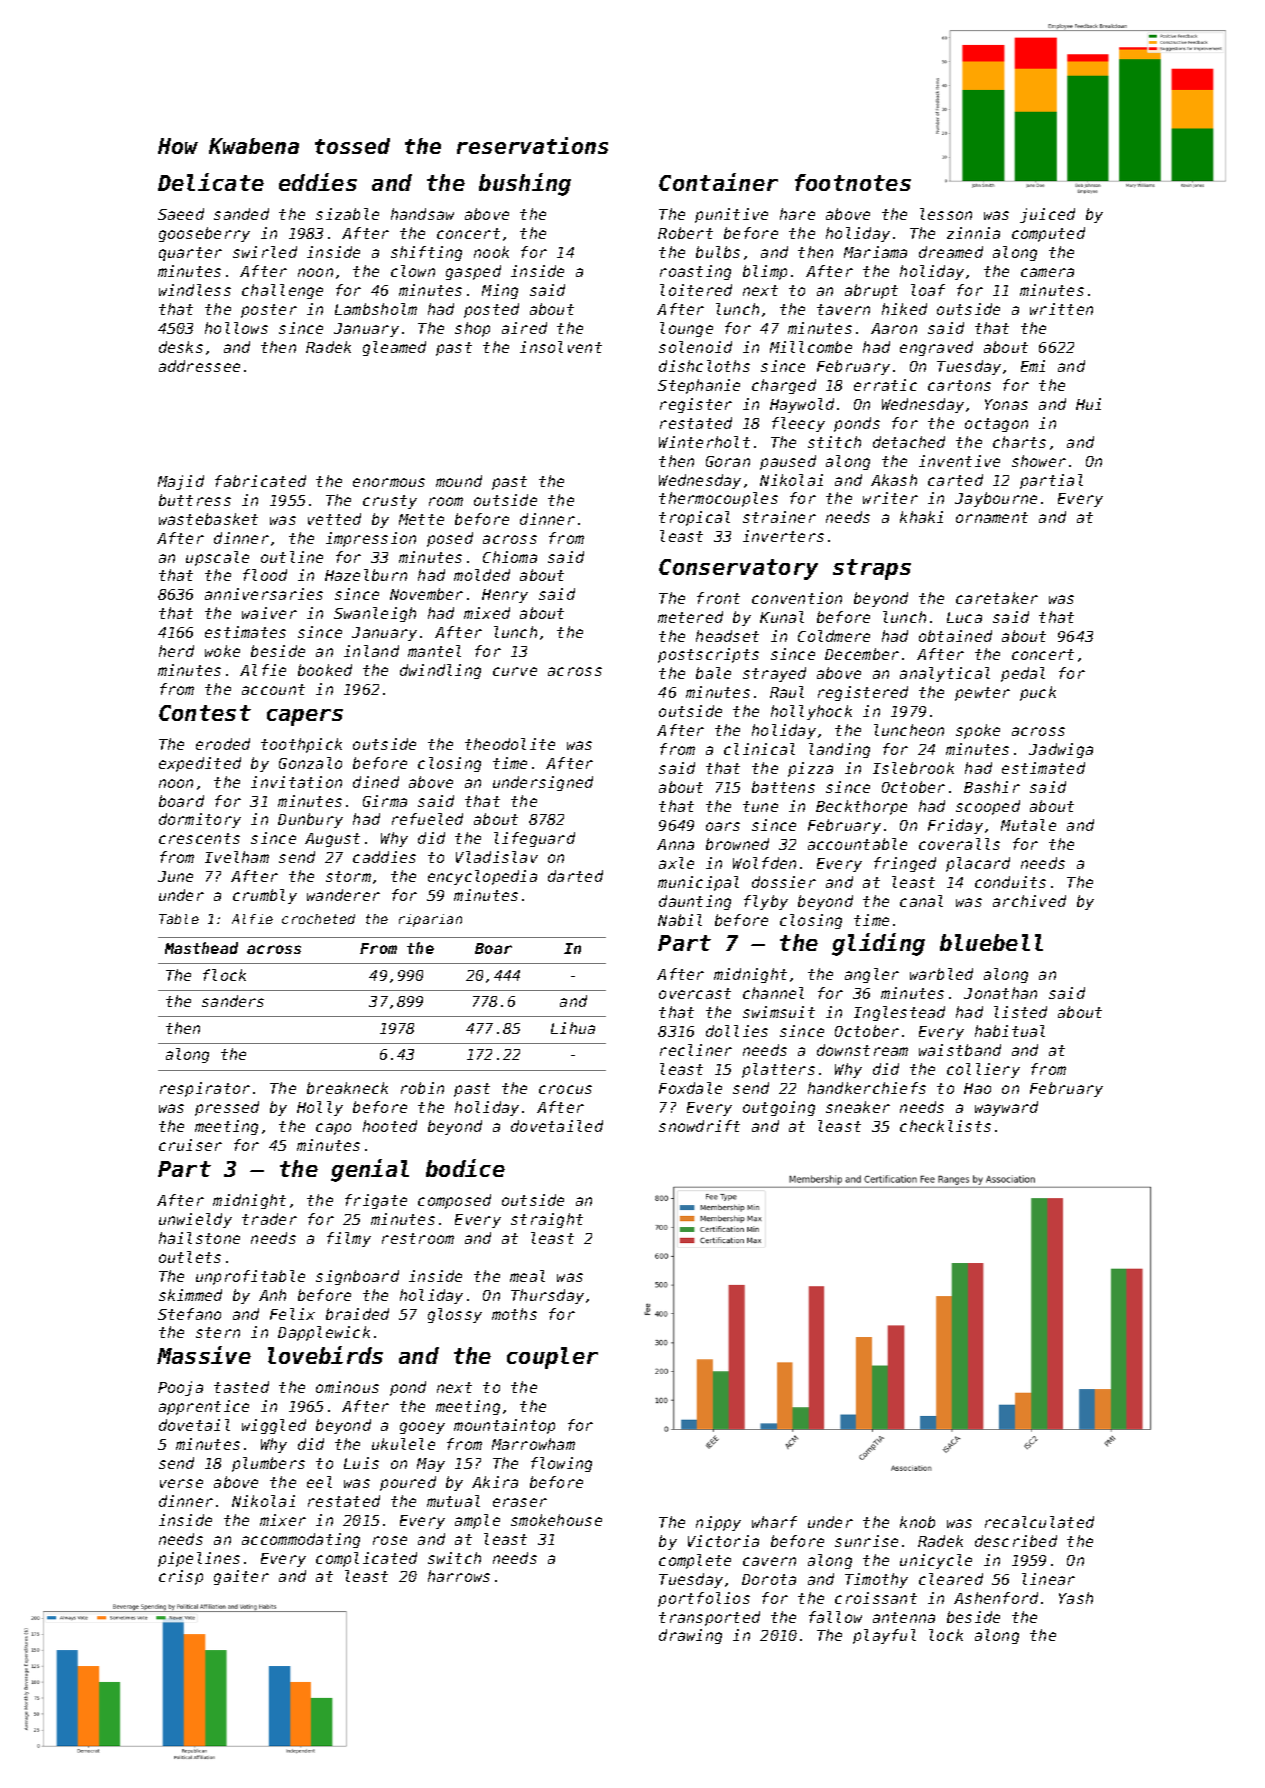 This page has height=1788, width=1265. Describe the element at coordinates (201, 948) in the page. I see `Masthead` at that location.
